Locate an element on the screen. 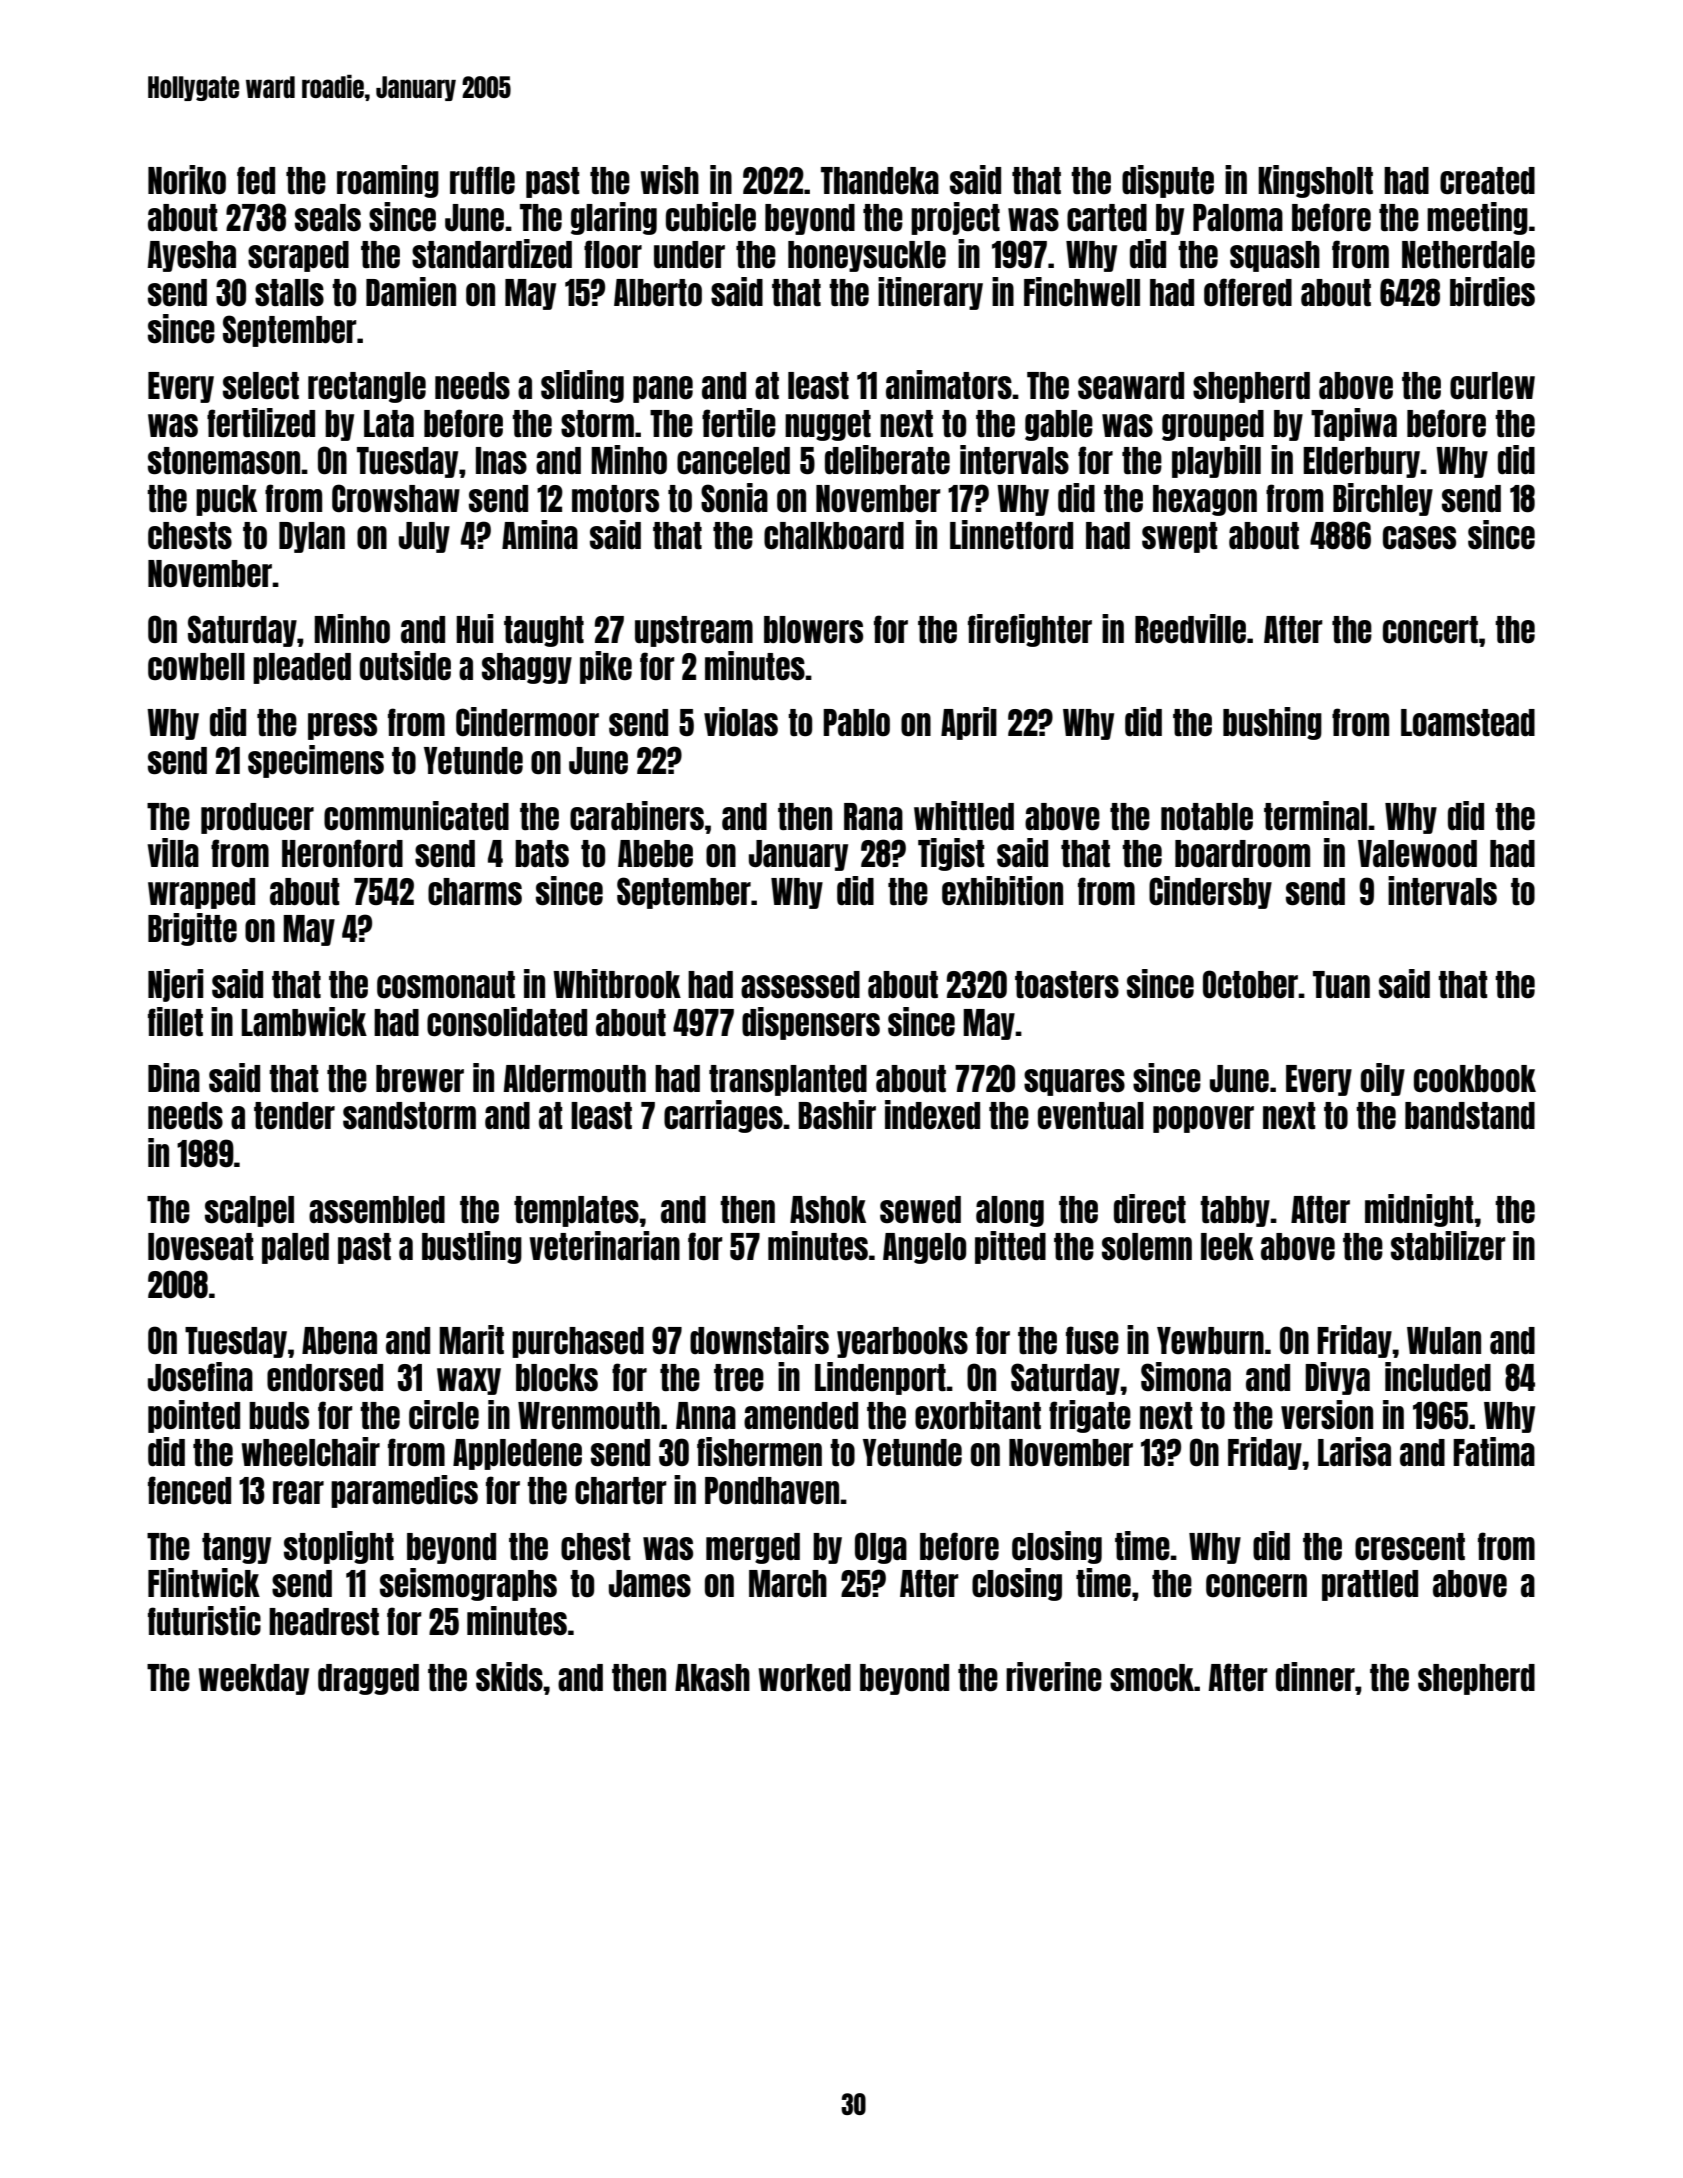 This screenshot has width=1683, height=2178. Valewood is located at coordinates (1417, 854).
